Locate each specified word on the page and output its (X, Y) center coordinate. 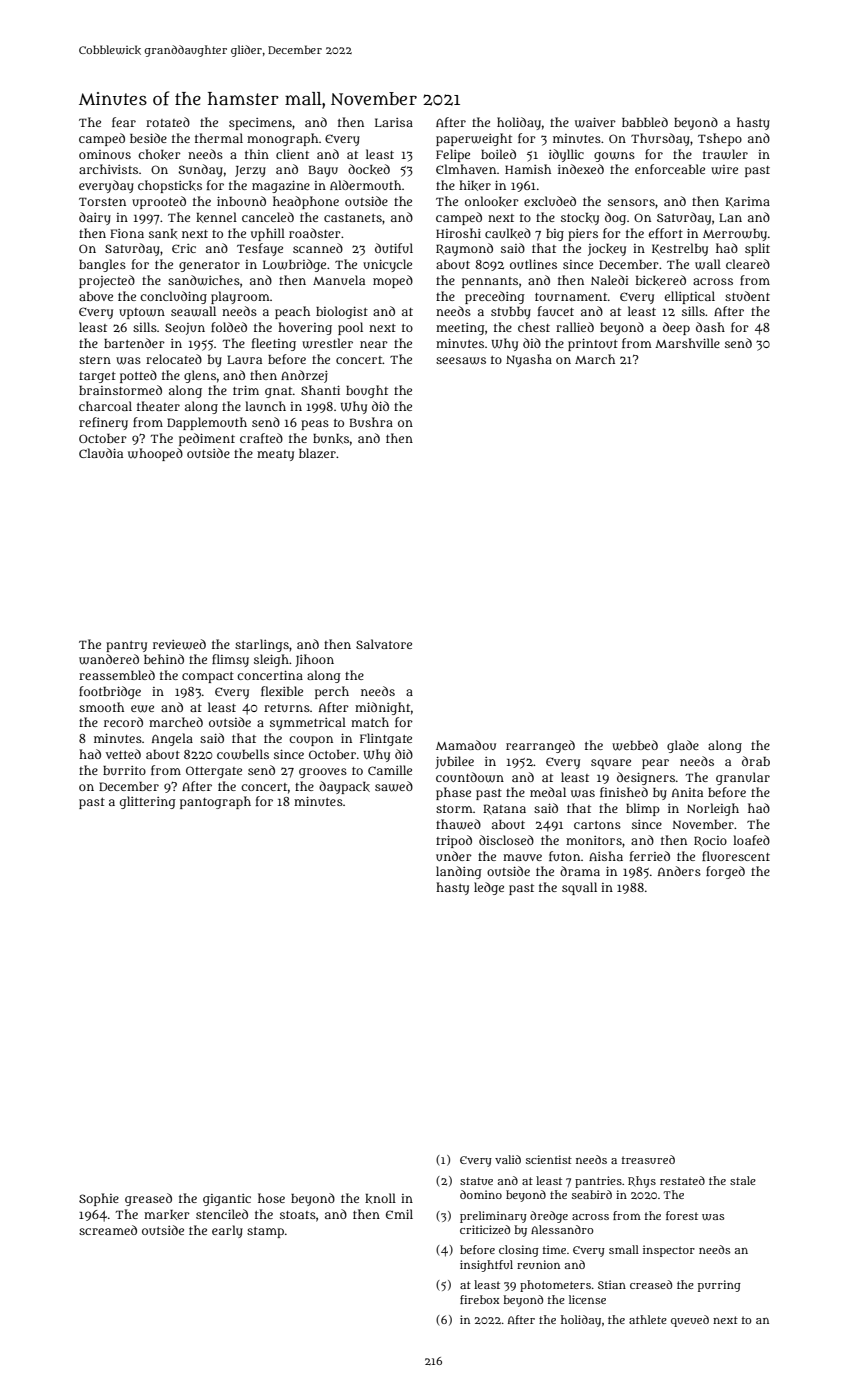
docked (369, 169)
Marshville (687, 343)
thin (257, 154)
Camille (390, 770)
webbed (635, 745)
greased (148, 1199)
